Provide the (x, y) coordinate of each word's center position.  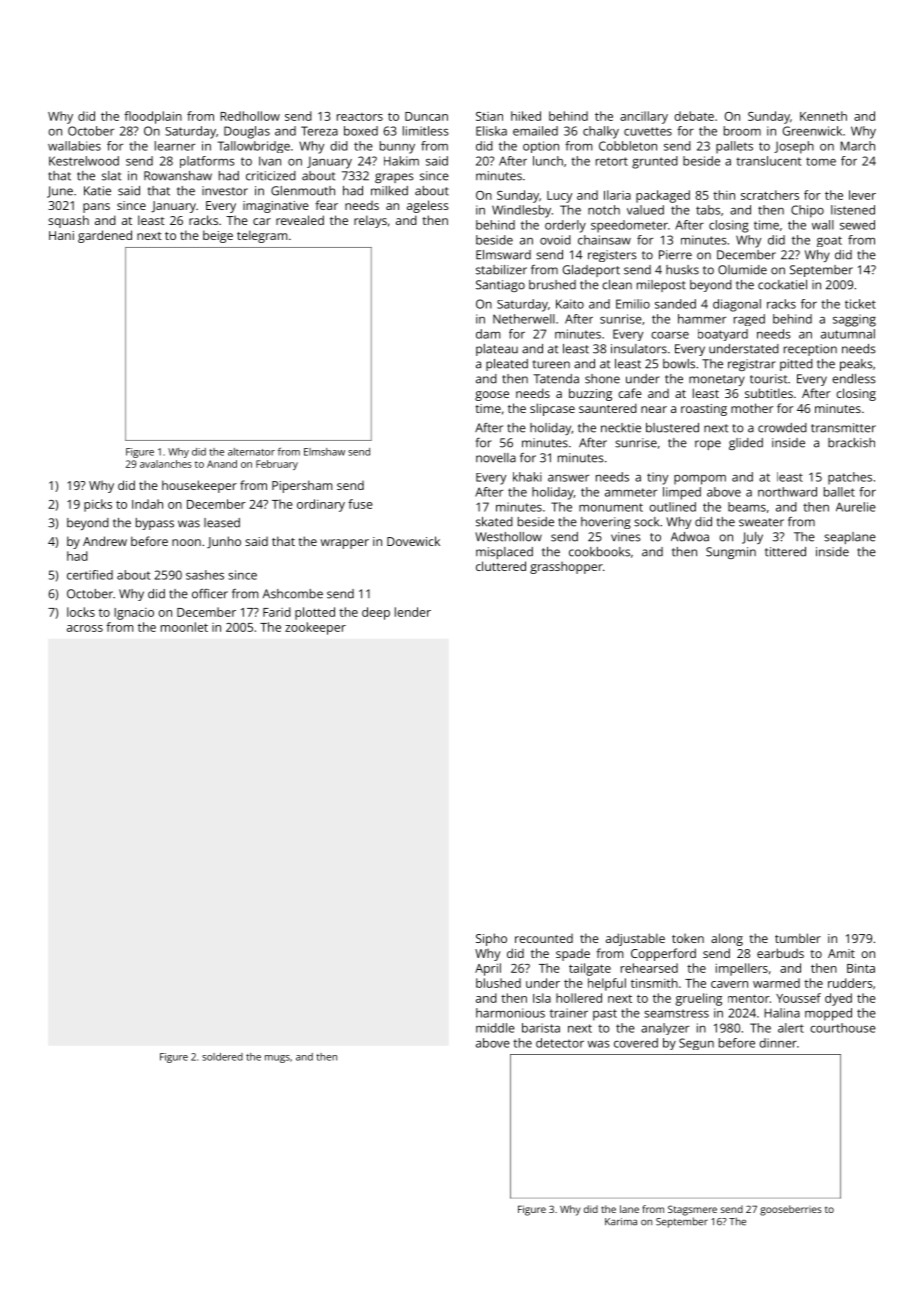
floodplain (153, 117)
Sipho (491, 939)
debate (694, 116)
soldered (222, 1057)
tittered (785, 552)
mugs (277, 1059)
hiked (526, 116)
